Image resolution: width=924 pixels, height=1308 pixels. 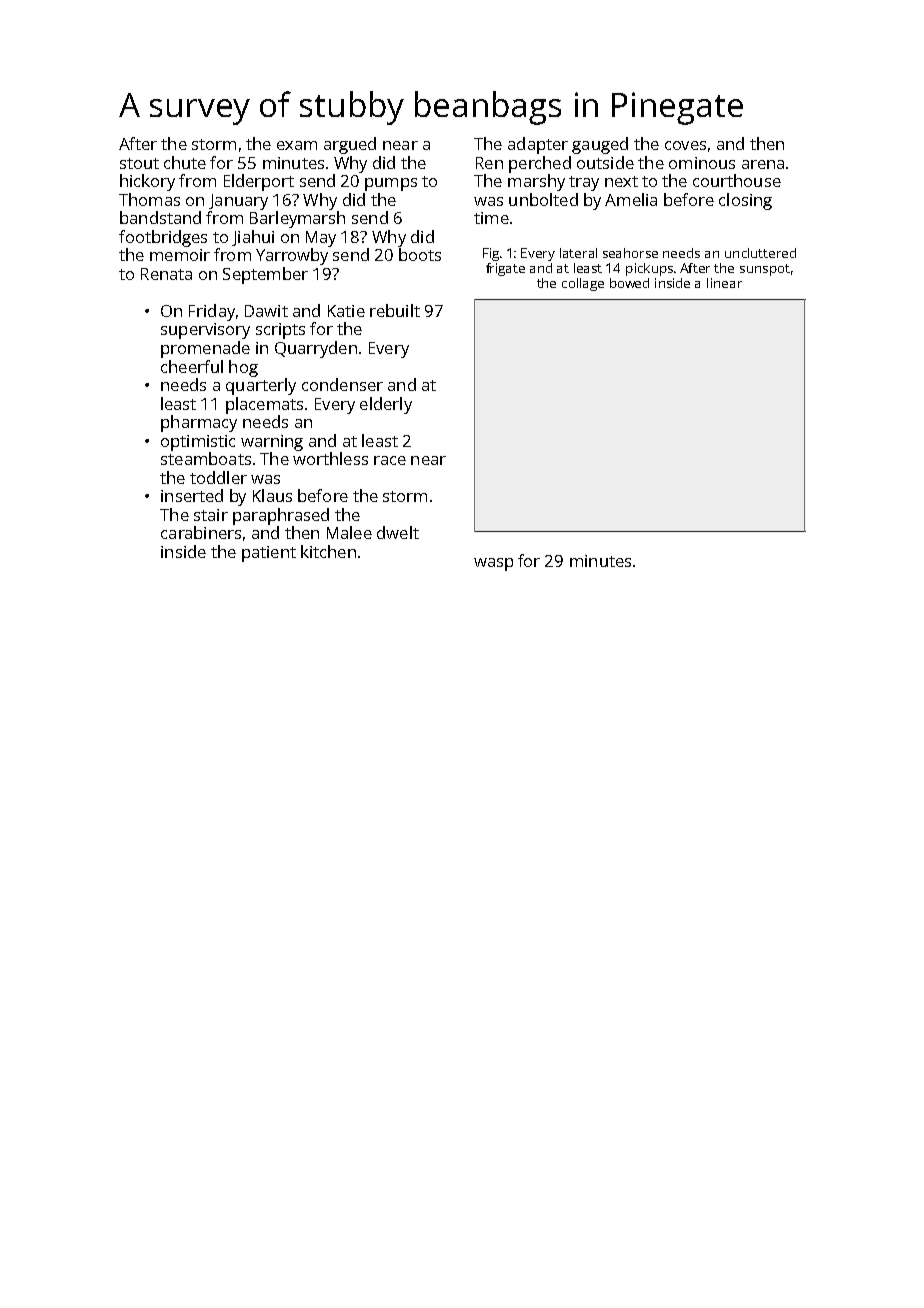 I want to click on rebuilt, so click(x=395, y=310).
